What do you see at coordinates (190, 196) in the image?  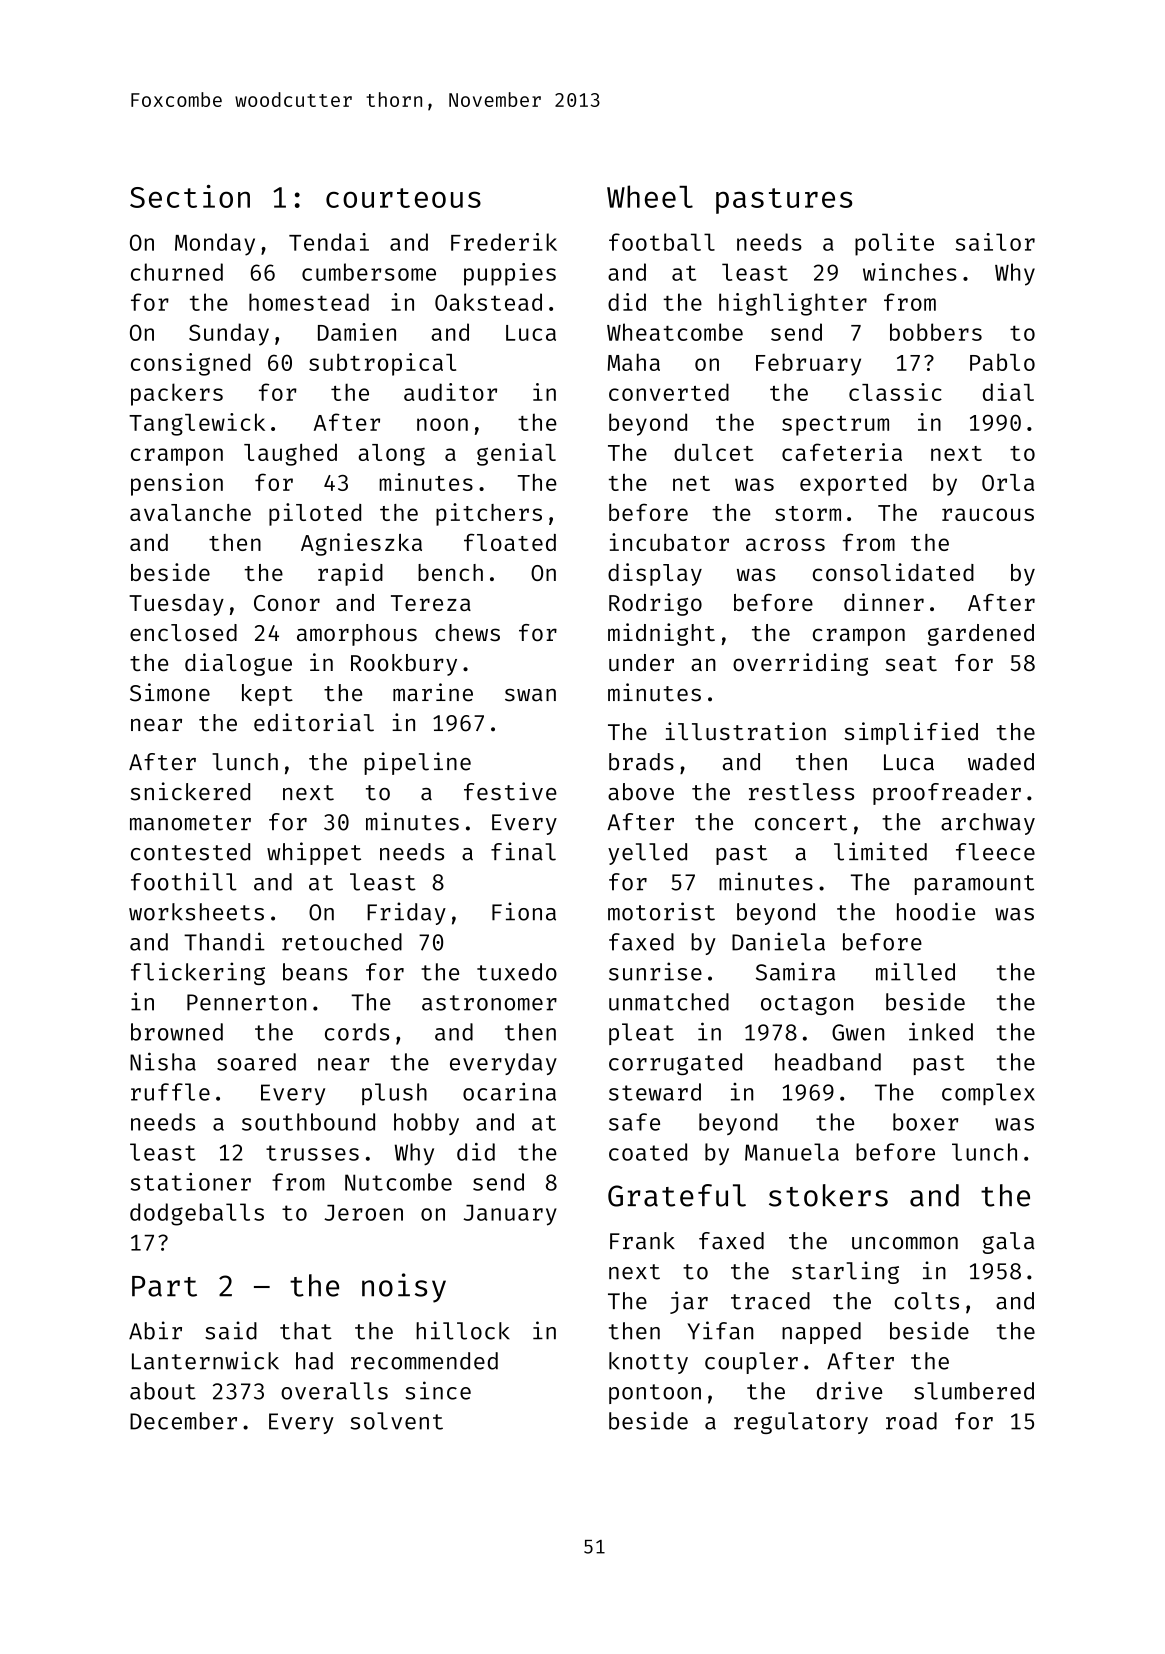 I see `Section` at bounding box center [190, 196].
